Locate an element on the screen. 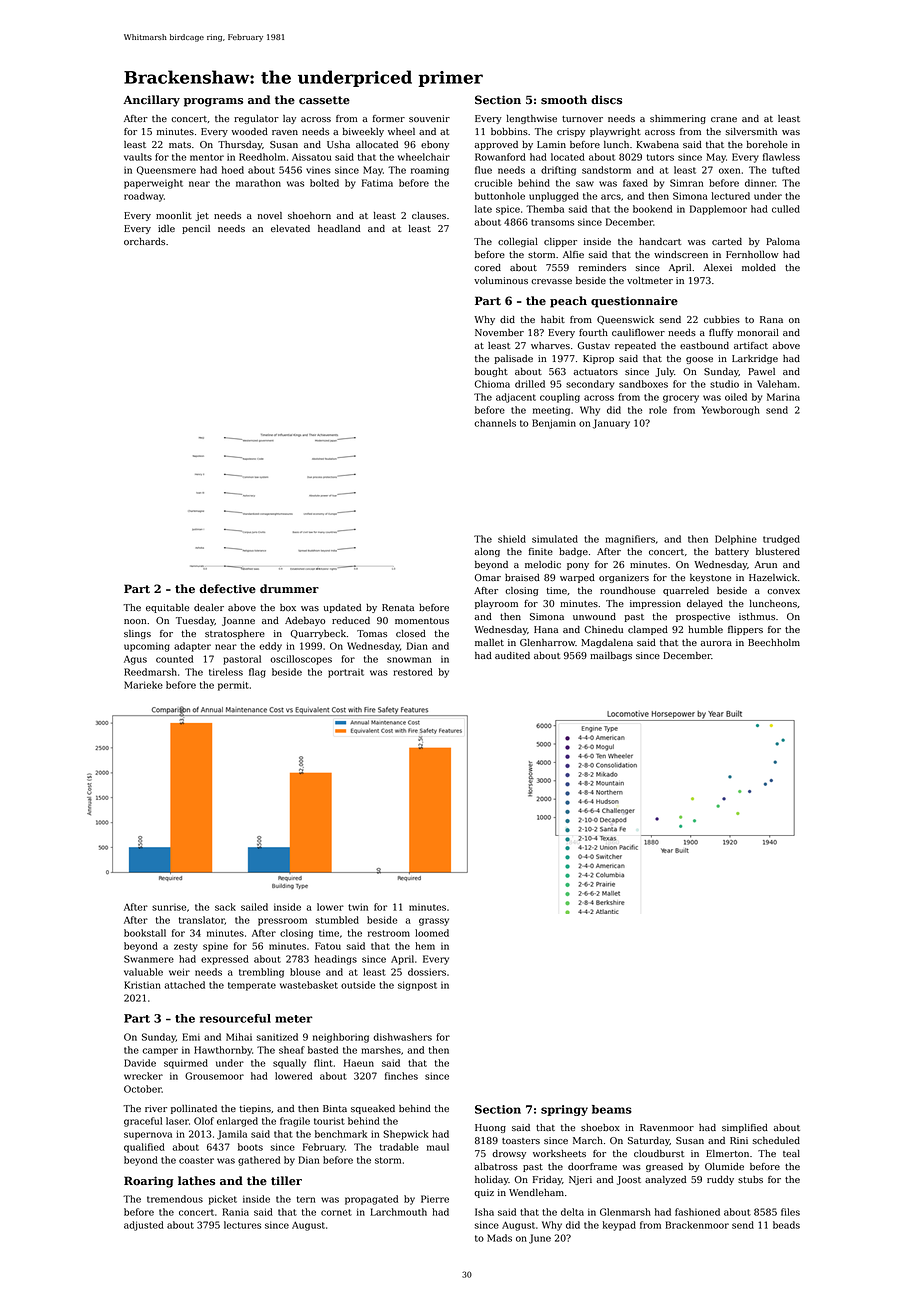 The width and height of the screenshot is (924, 1308). smooth is located at coordinates (564, 100).
